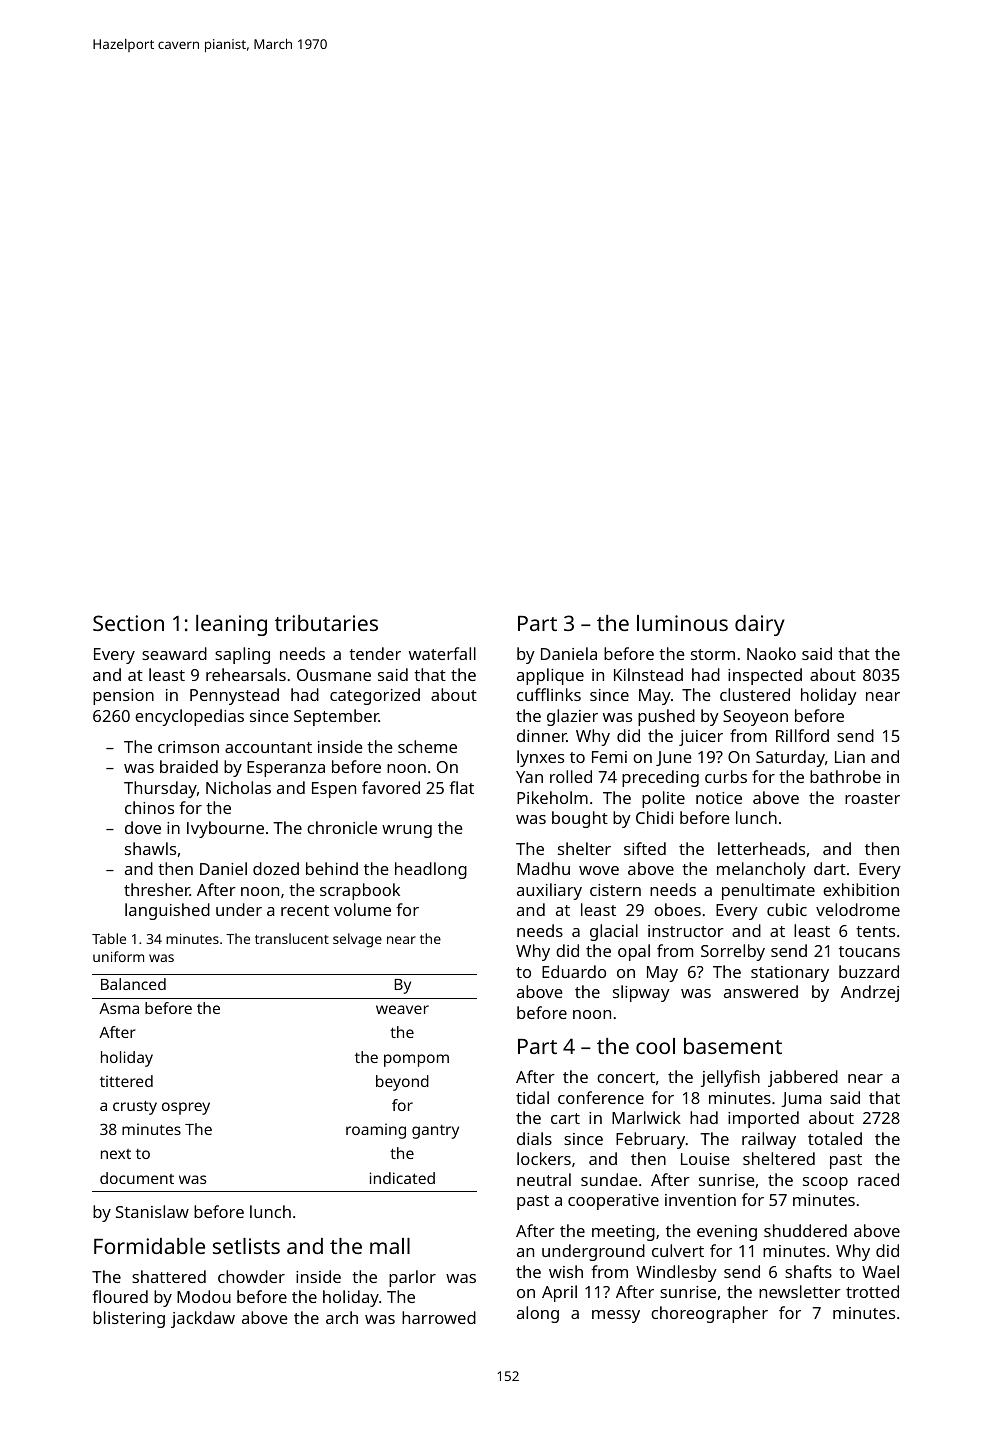  I want to click on Thursday, so click(160, 789).
